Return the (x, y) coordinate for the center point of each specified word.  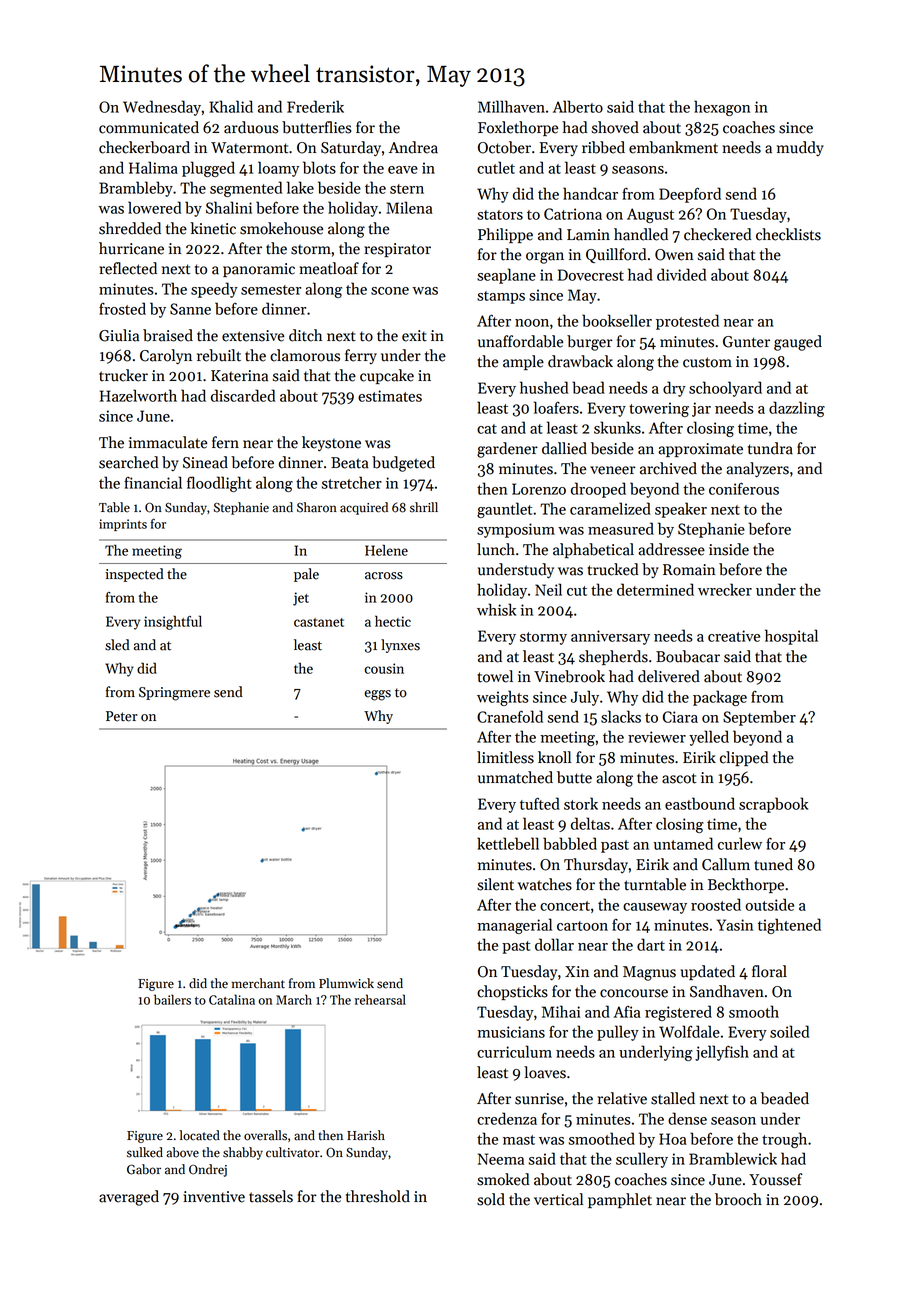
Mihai (561, 1011)
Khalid (231, 106)
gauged (798, 343)
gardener (507, 450)
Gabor (144, 1169)
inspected (134, 575)
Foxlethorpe (518, 128)
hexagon (722, 108)
